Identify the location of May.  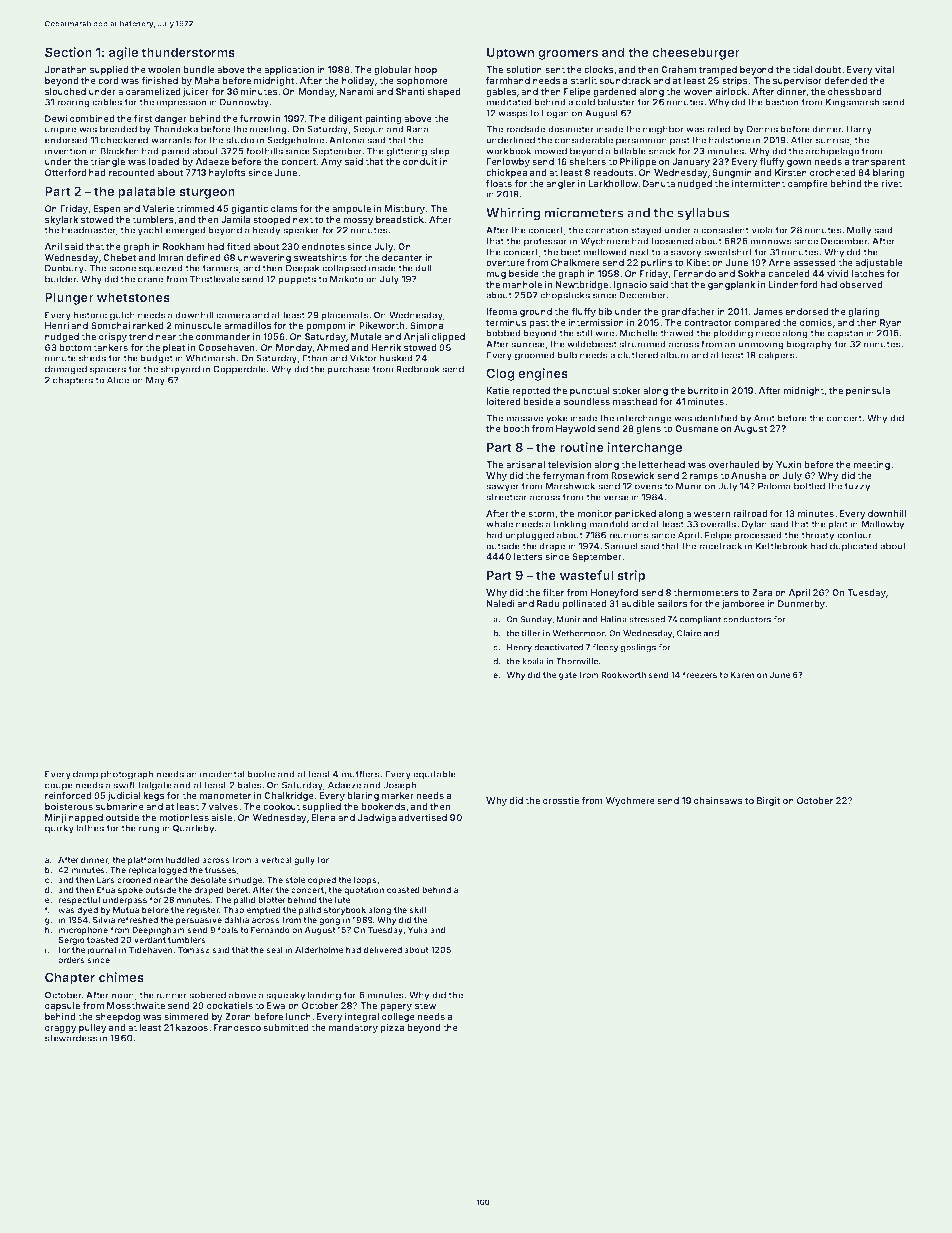
(155, 381).
